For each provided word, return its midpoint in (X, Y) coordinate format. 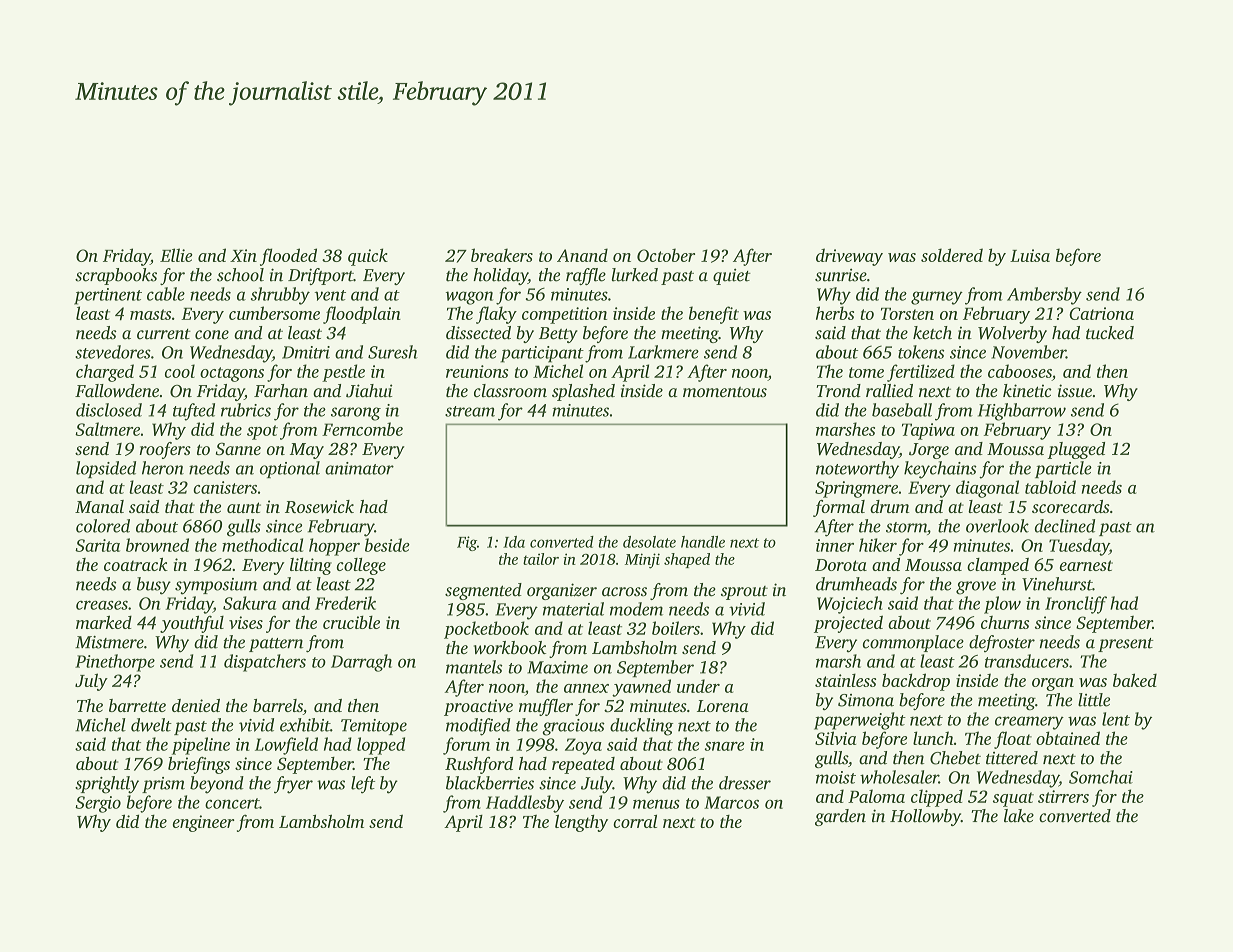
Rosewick (319, 506)
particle (1063, 469)
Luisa (1030, 255)
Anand (582, 255)
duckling (642, 727)
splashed (583, 392)
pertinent (108, 296)
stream (470, 411)
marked (104, 622)
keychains (940, 470)
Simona (866, 700)
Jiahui (369, 391)
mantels (474, 667)
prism (163, 785)
